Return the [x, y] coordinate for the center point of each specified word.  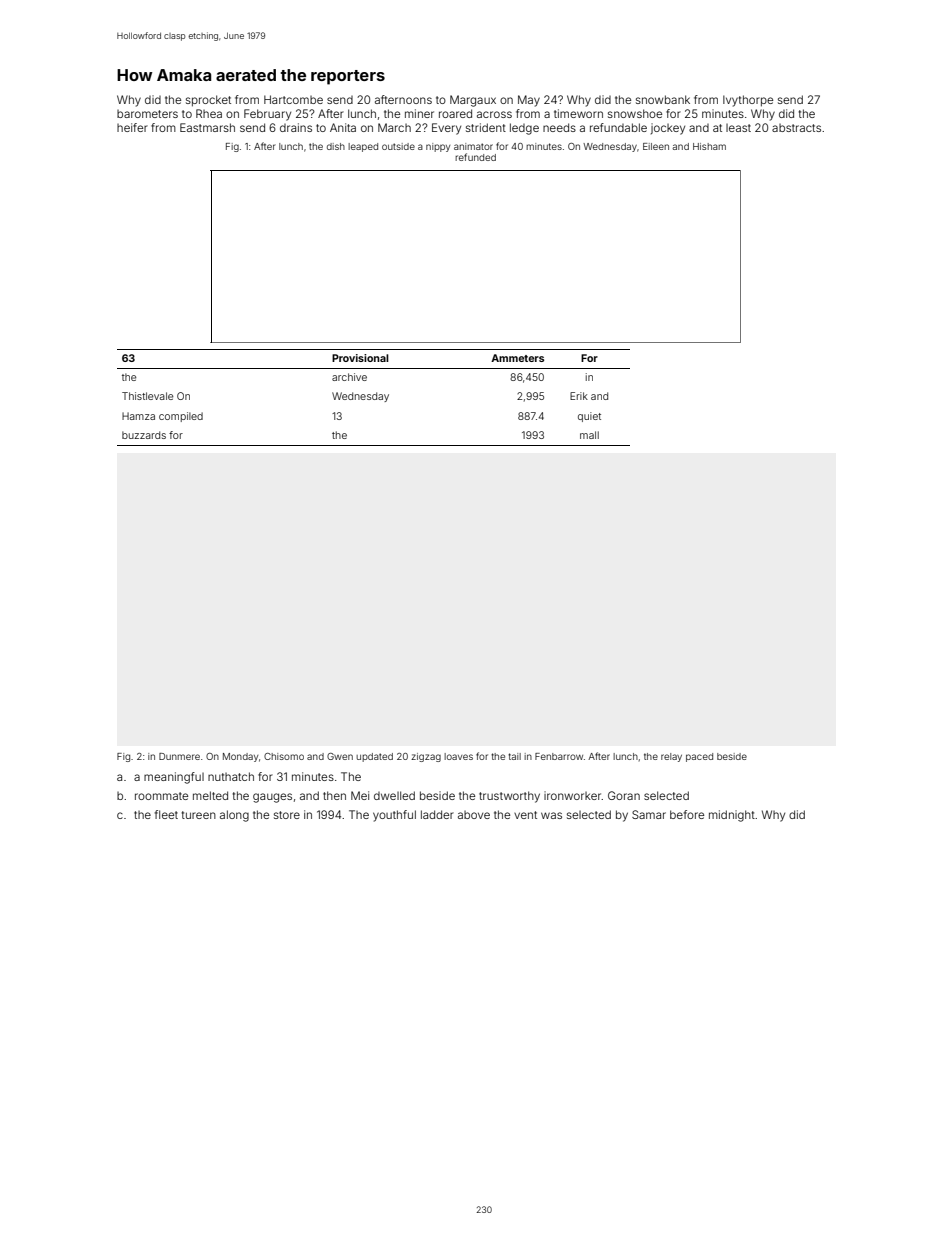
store [287, 815]
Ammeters [517, 358]
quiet [589, 417]
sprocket [208, 101]
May [529, 101]
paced [699, 757]
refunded [475, 157]
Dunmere [179, 756]
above [474, 815]
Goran [624, 795]
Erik [579, 396]
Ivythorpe [748, 101]
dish [336, 146]
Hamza [138, 416]
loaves [458, 756]
